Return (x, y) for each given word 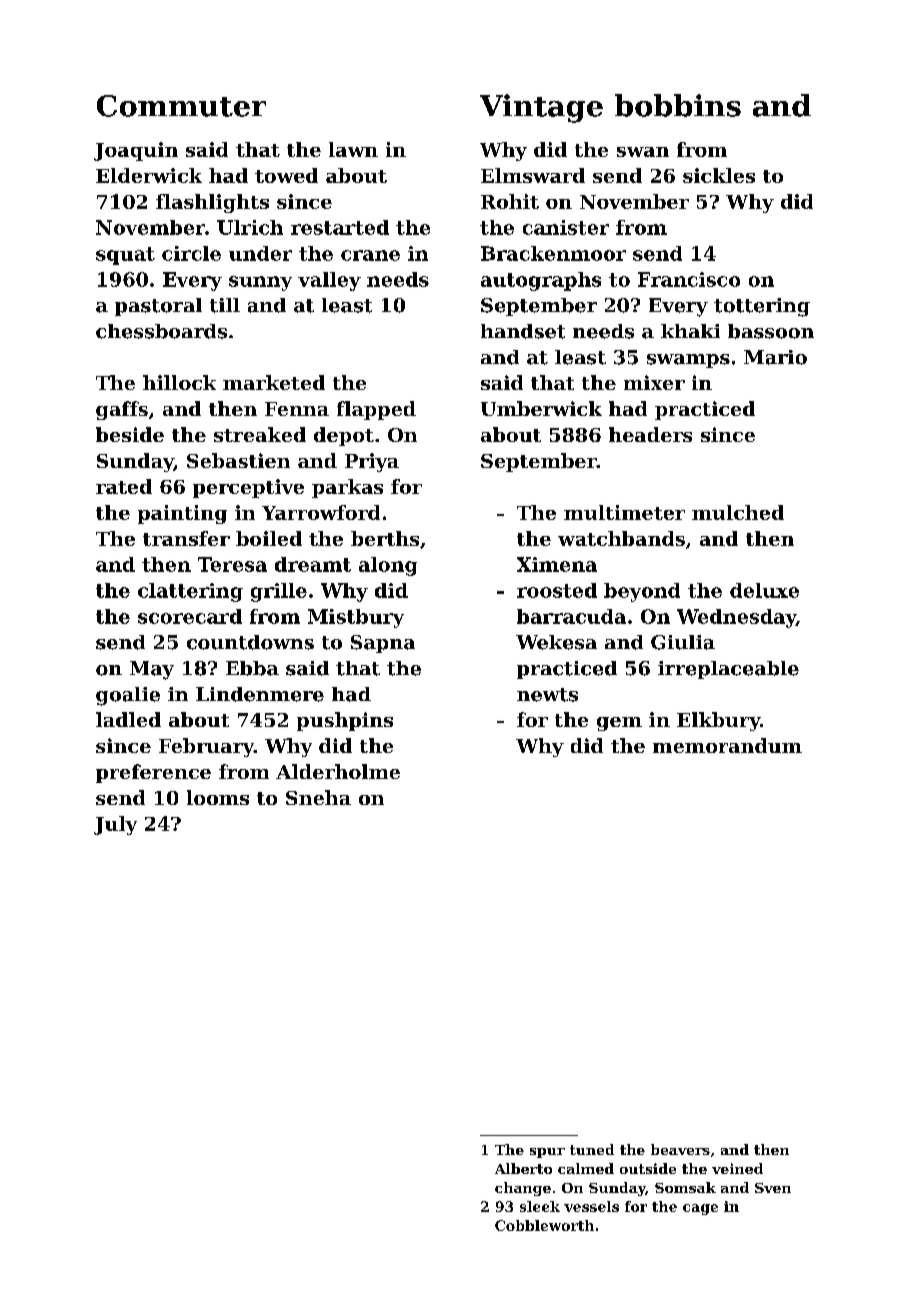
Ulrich (250, 227)
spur (547, 1153)
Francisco (689, 279)
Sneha (318, 797)
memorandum (727, 745)
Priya (372, 462)
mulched (738, 512)
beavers (680, 1149)
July (115, 825)
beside (130, 434)
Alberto (523, 1168)
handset (523, 331)
